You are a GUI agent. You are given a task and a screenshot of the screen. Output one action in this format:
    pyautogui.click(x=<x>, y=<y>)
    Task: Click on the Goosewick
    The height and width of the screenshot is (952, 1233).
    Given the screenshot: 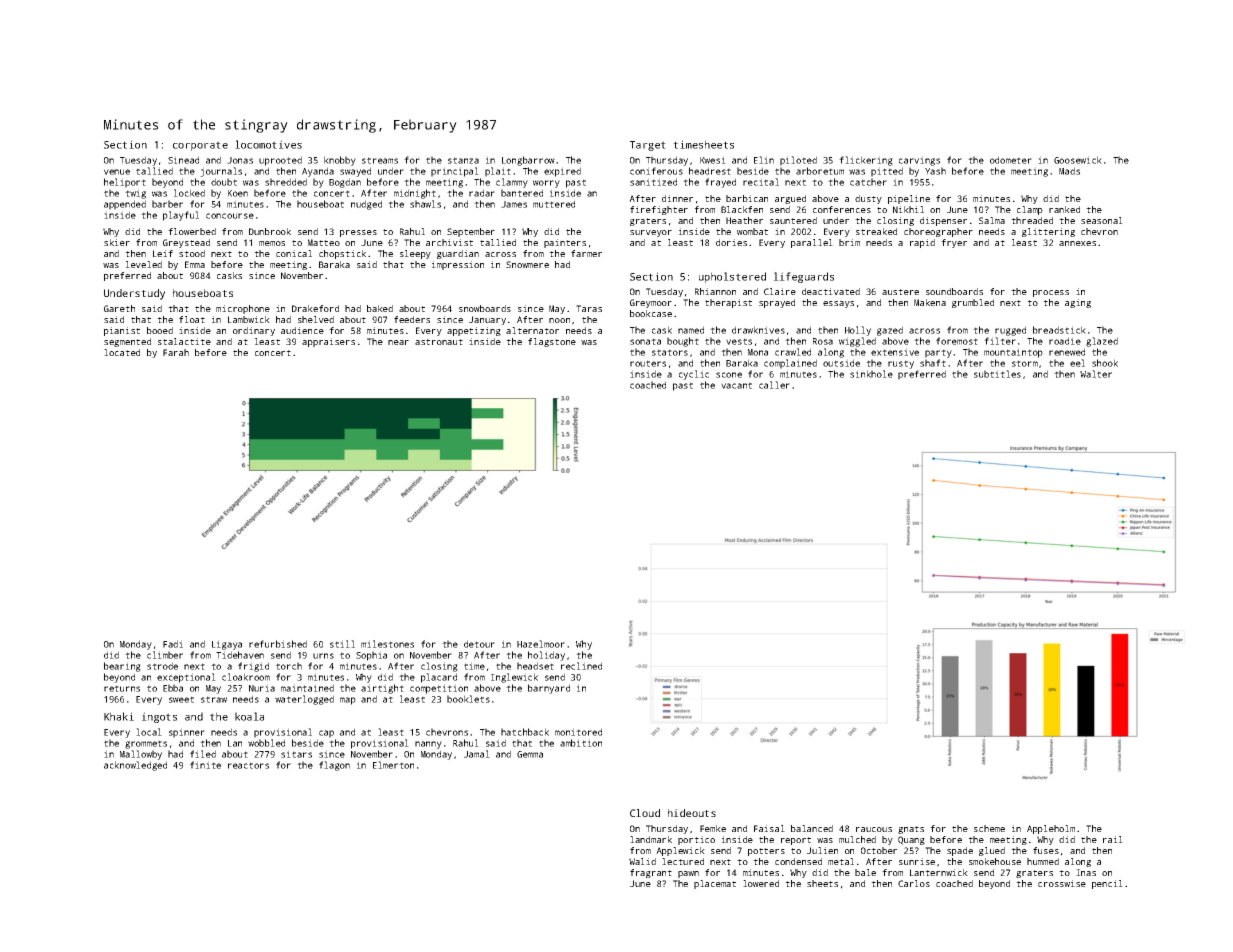 What is the action you would take?
    pyautogui.click(x=1078, y=160)
